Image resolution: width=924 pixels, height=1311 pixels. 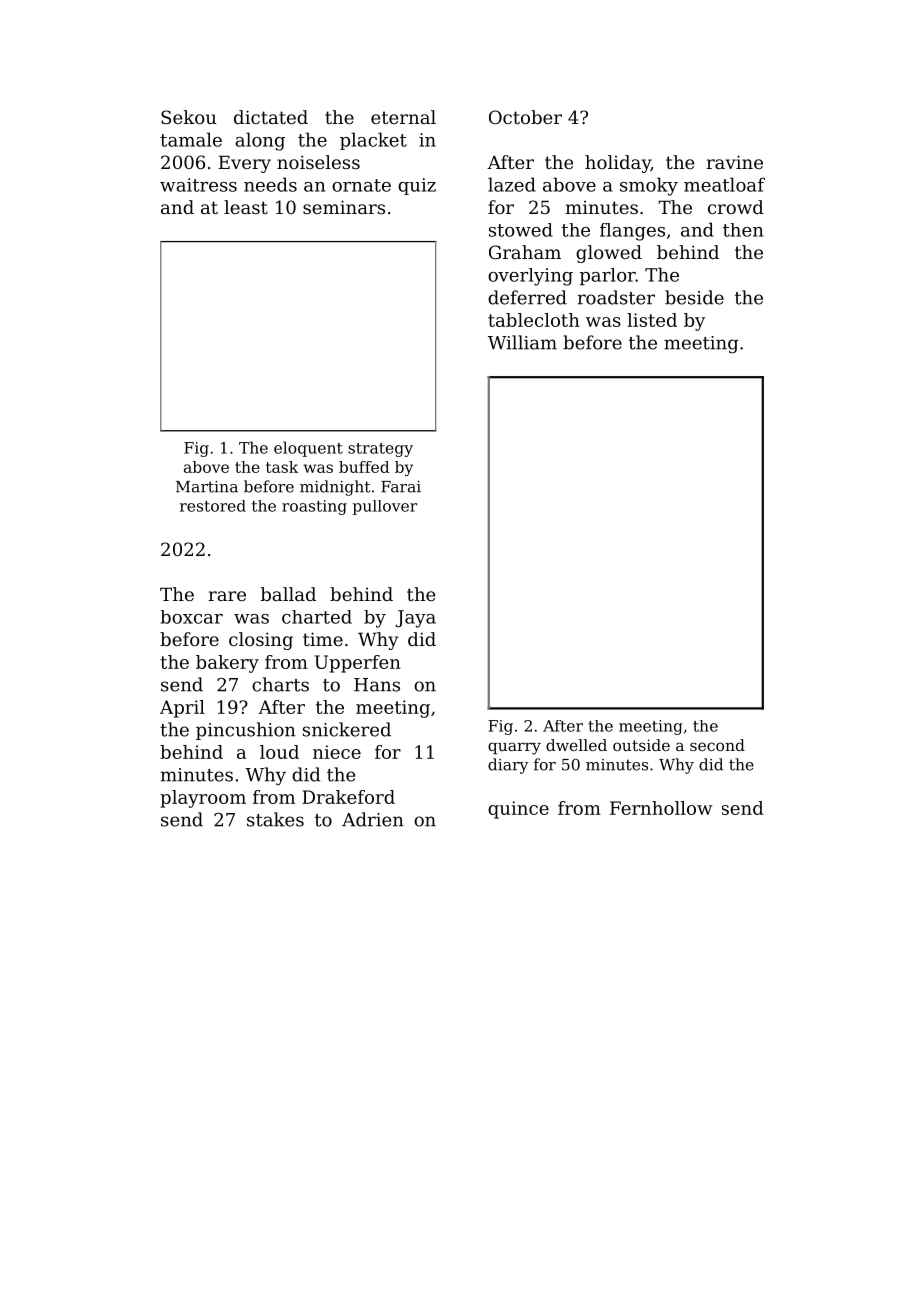 What do you see at coordinates (743, 230) in the screenshot?
I see `then` at bounding box center [743, 230].
